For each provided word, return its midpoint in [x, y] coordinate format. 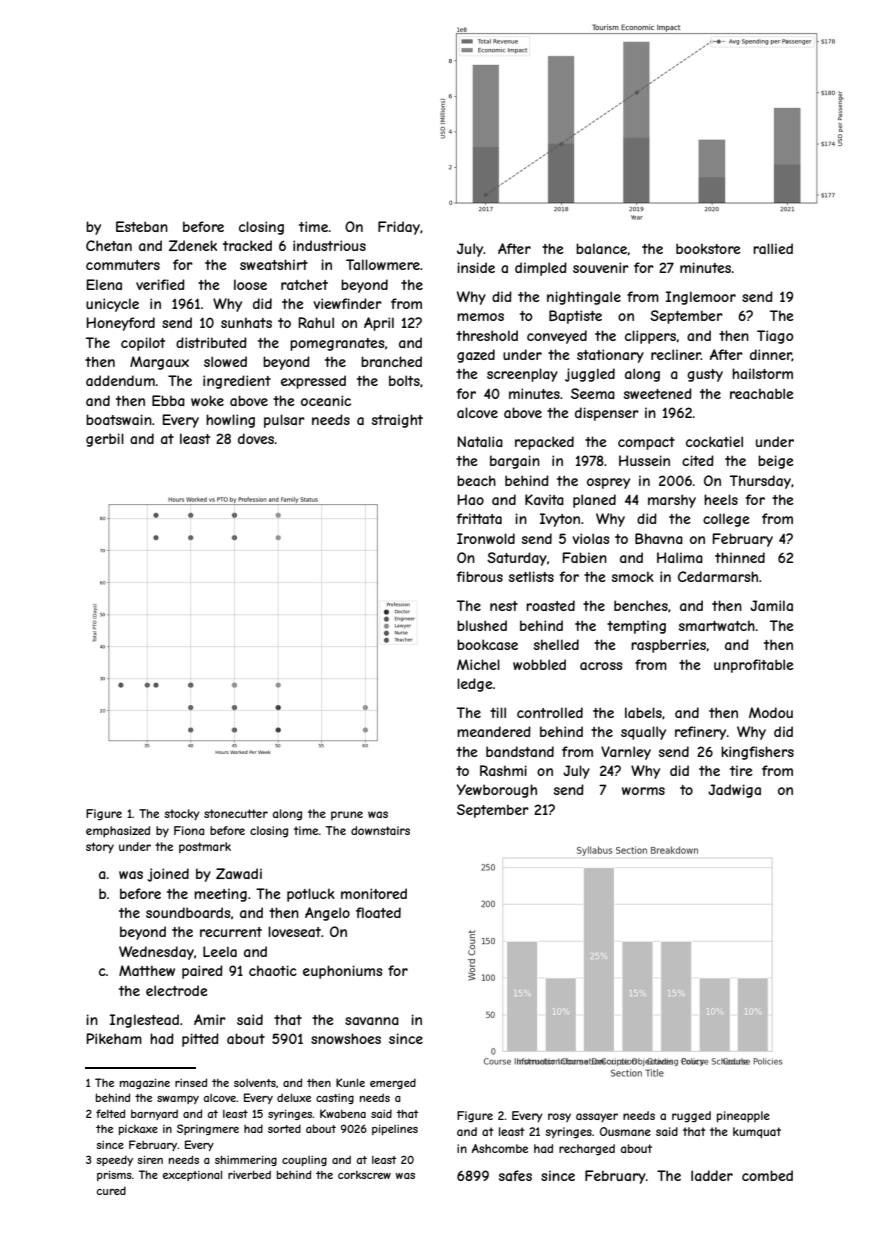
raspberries [669, 646]
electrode [177, 990]
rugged [691, 1117]
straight [397, 421]
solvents [255, 1083]
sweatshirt [274, 264]
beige [776, 462]
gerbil [105, 440]
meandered [494, 731]
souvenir [601, 267]
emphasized [118, 832]
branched [391, 361]
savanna [372, 1021]
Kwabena [343, 1113]
